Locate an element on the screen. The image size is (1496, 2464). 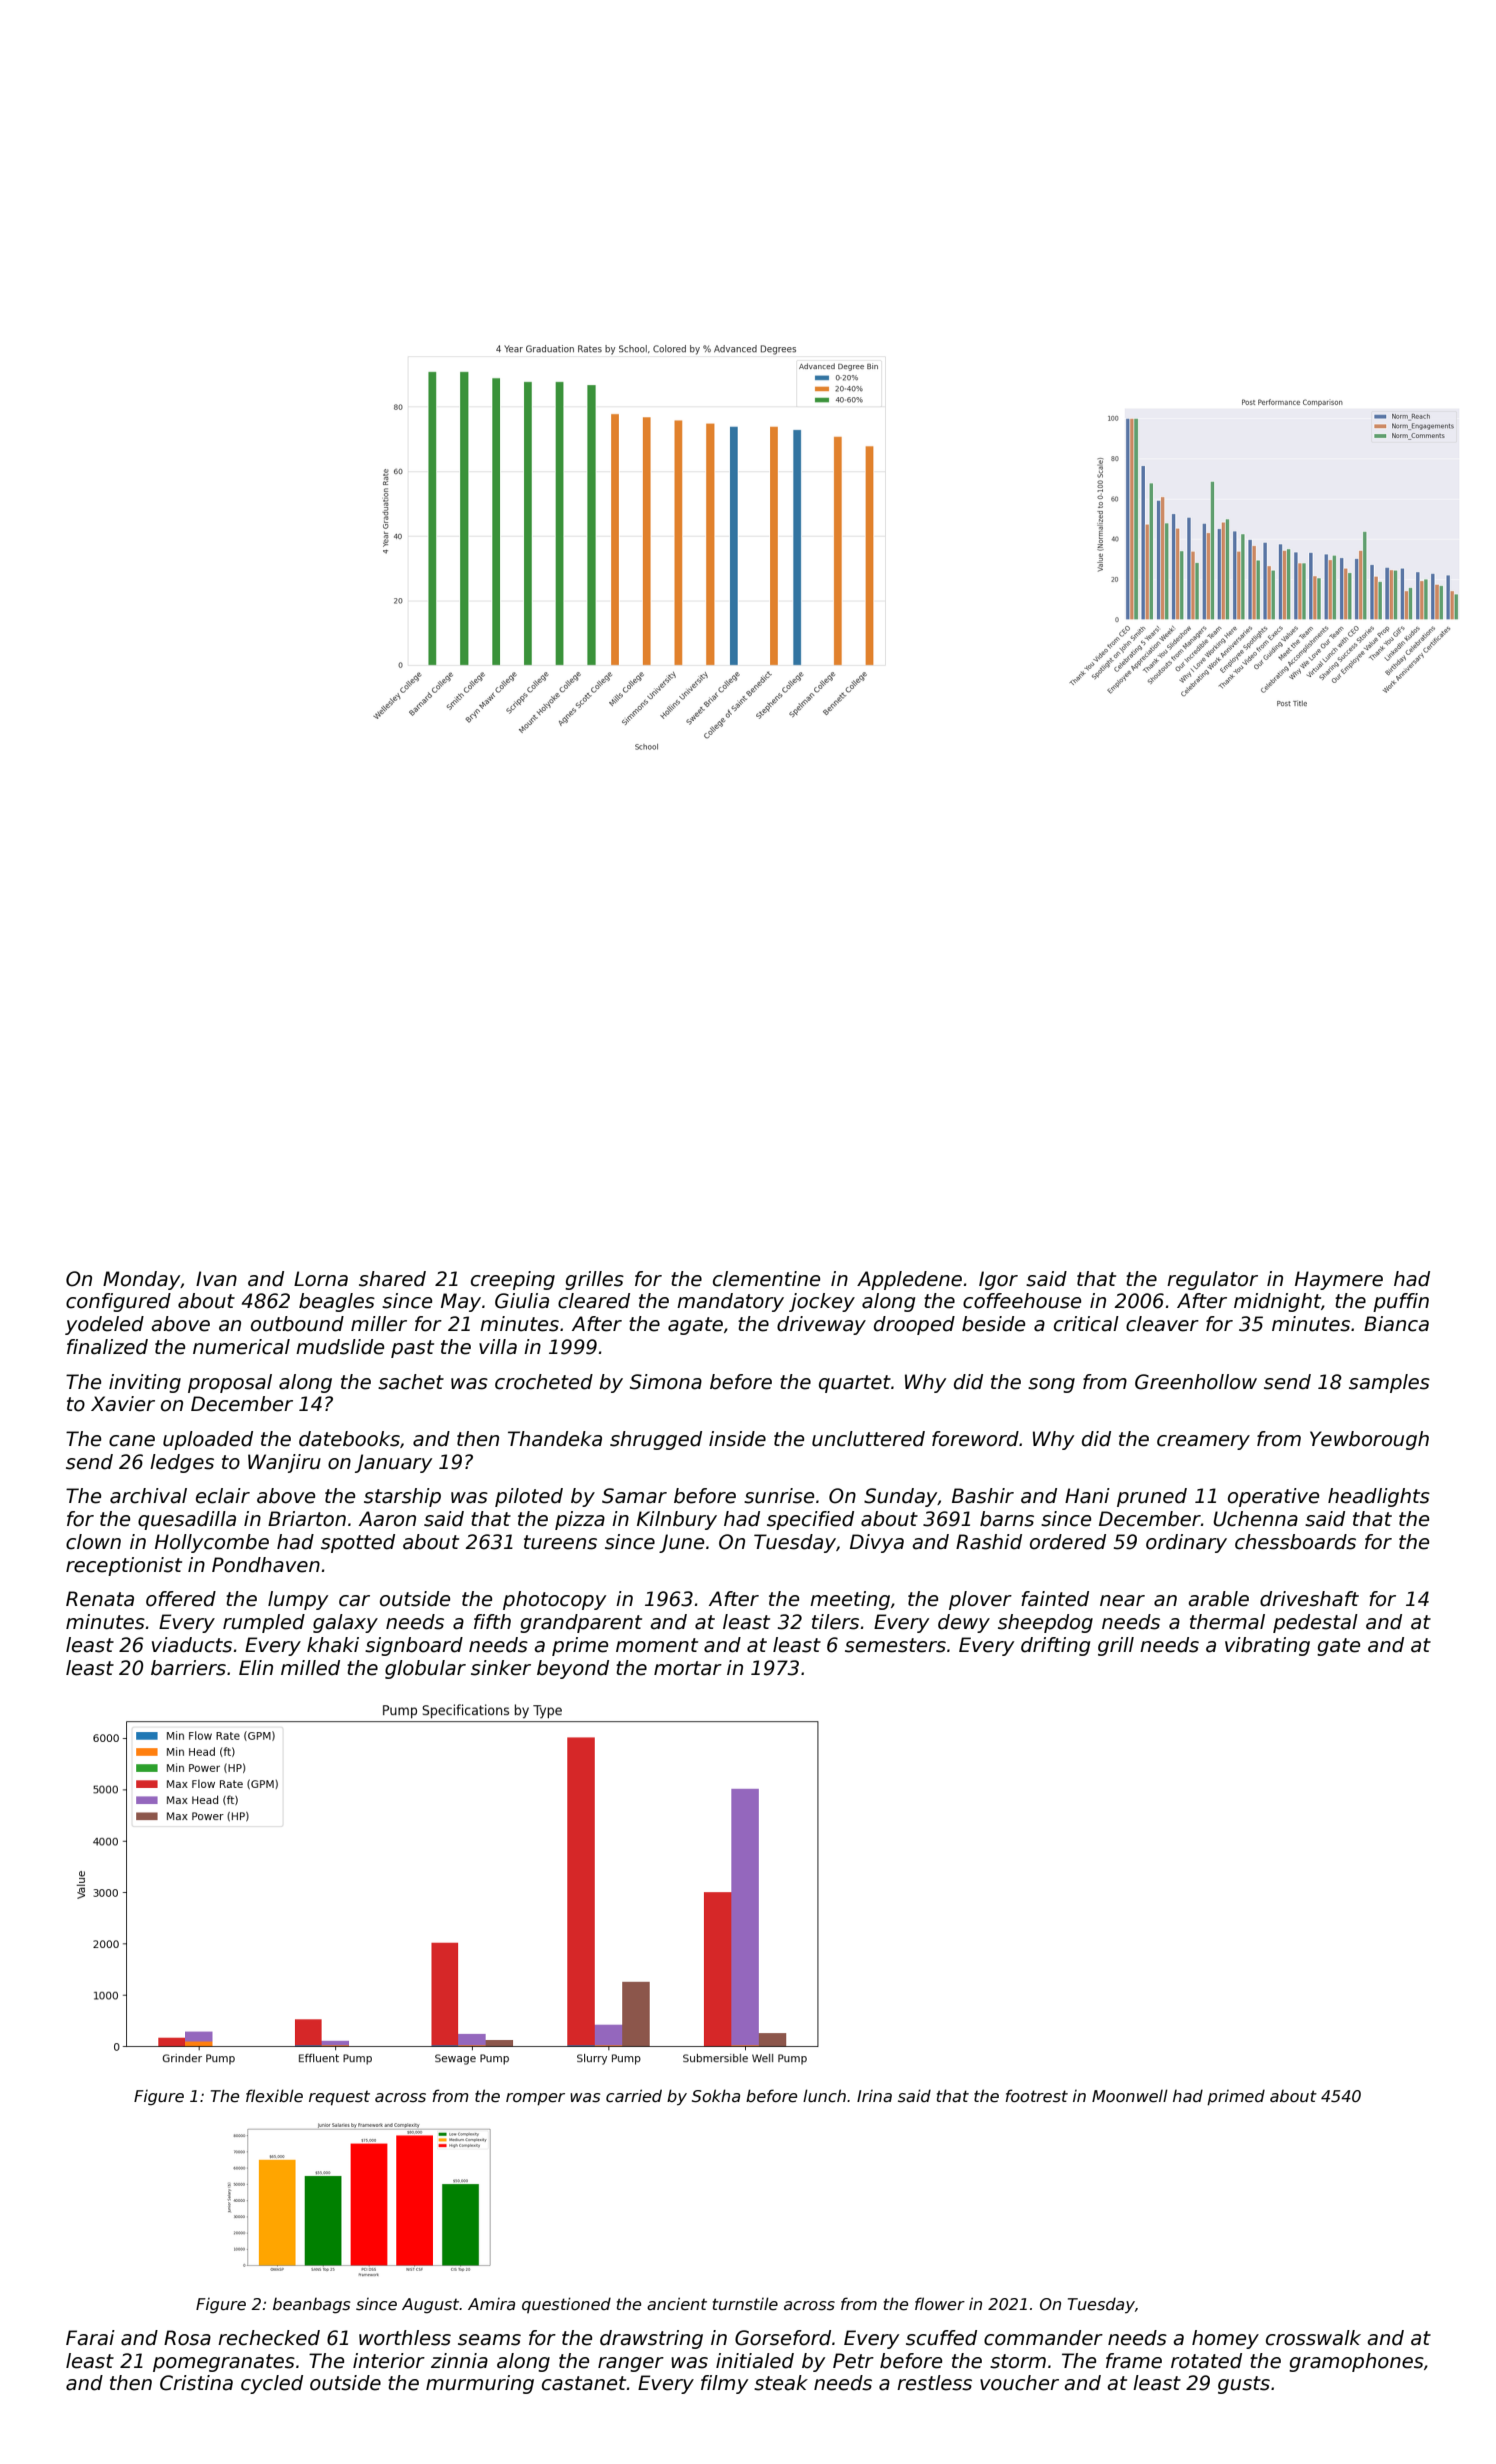
beyond is located at coordinates (573, 1669).
